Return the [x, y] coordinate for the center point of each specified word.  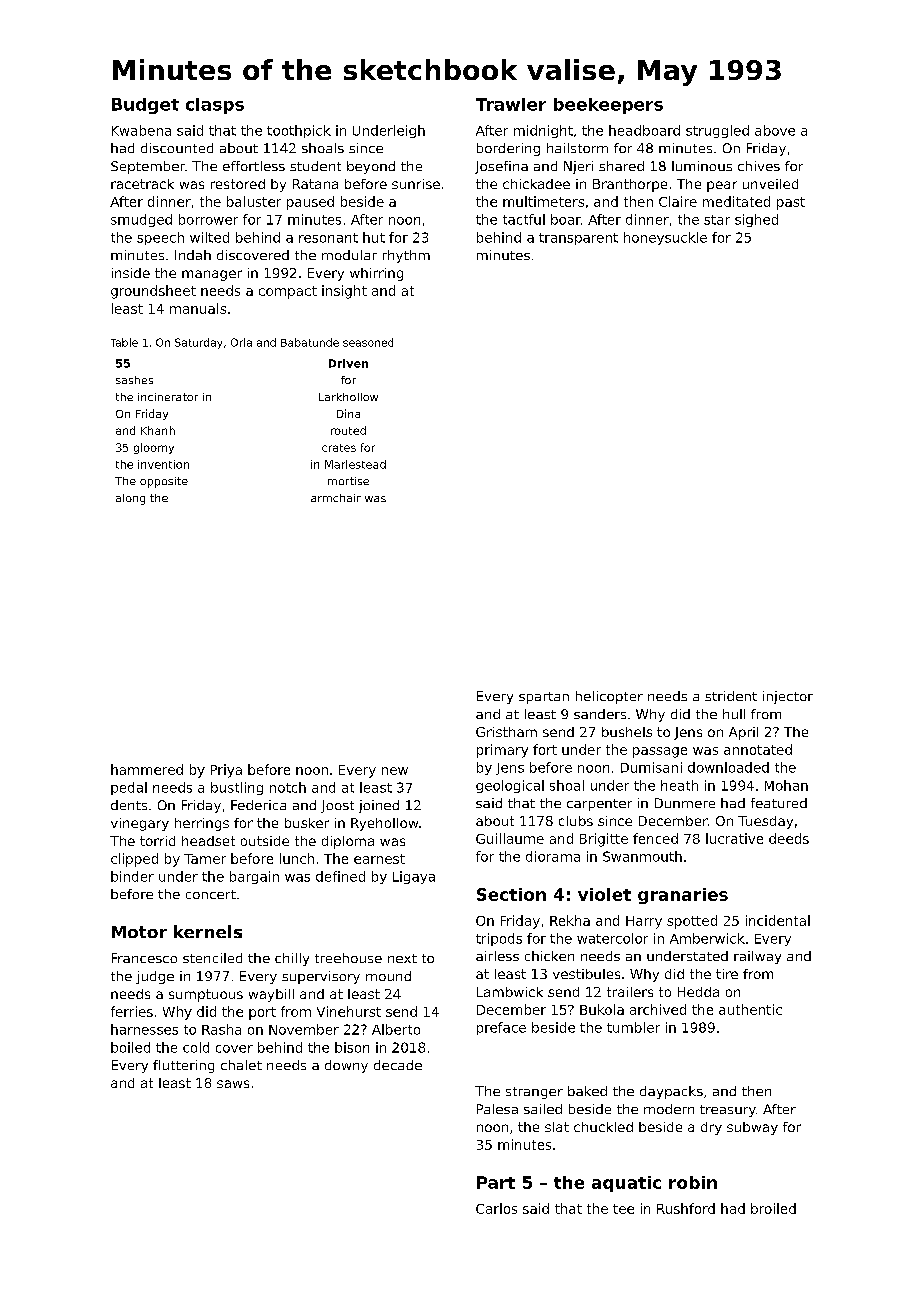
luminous [702, 166]
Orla [241, 342]
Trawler [511, 104]
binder [132, 876]
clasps [215, 106]
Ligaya [414, 877]
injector [788, 697]
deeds [789, 838]
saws [233, 1084]
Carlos [496, 1208]
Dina [348, 413]
